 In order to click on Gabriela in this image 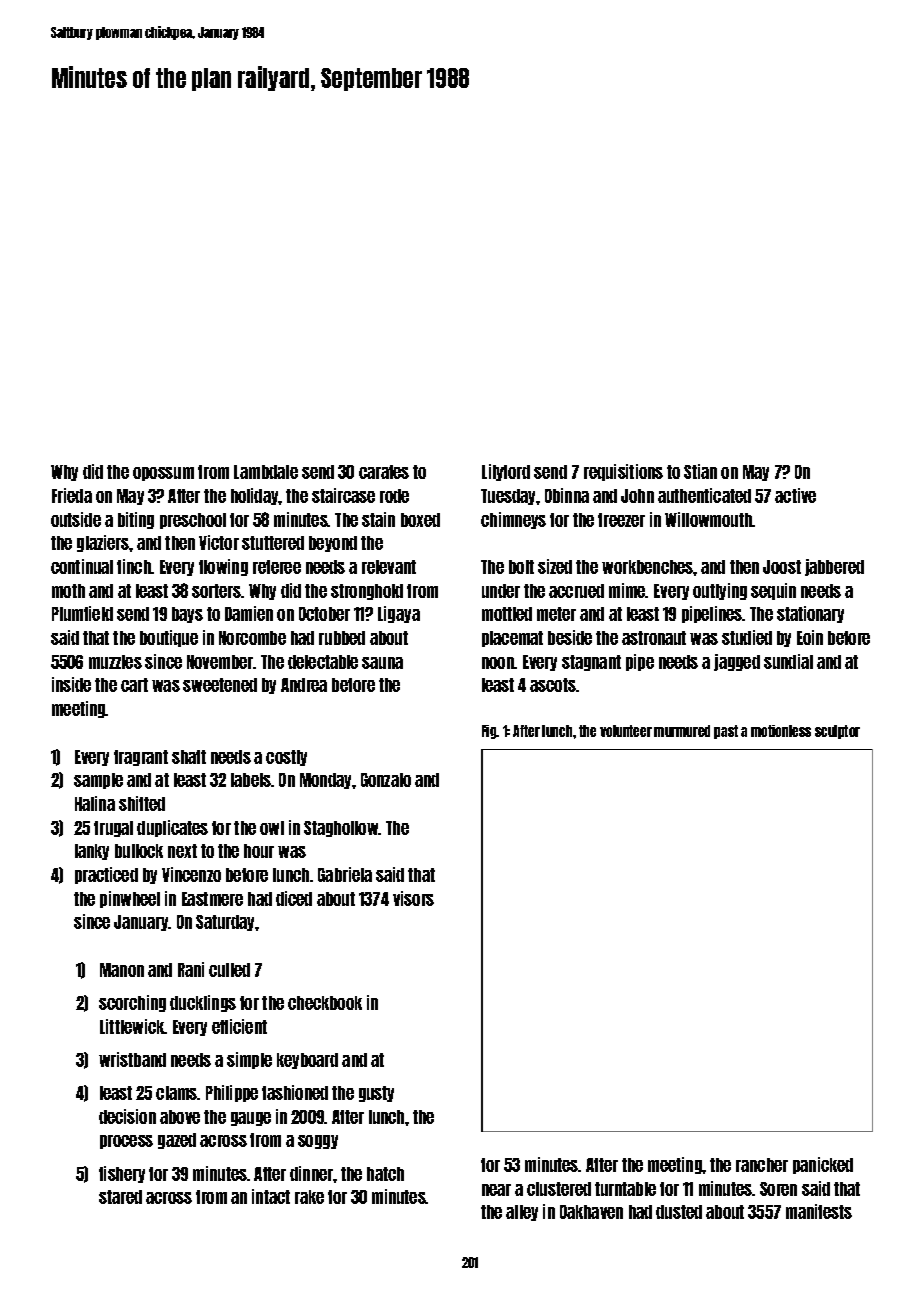, I will do `click(345, 874)`.
